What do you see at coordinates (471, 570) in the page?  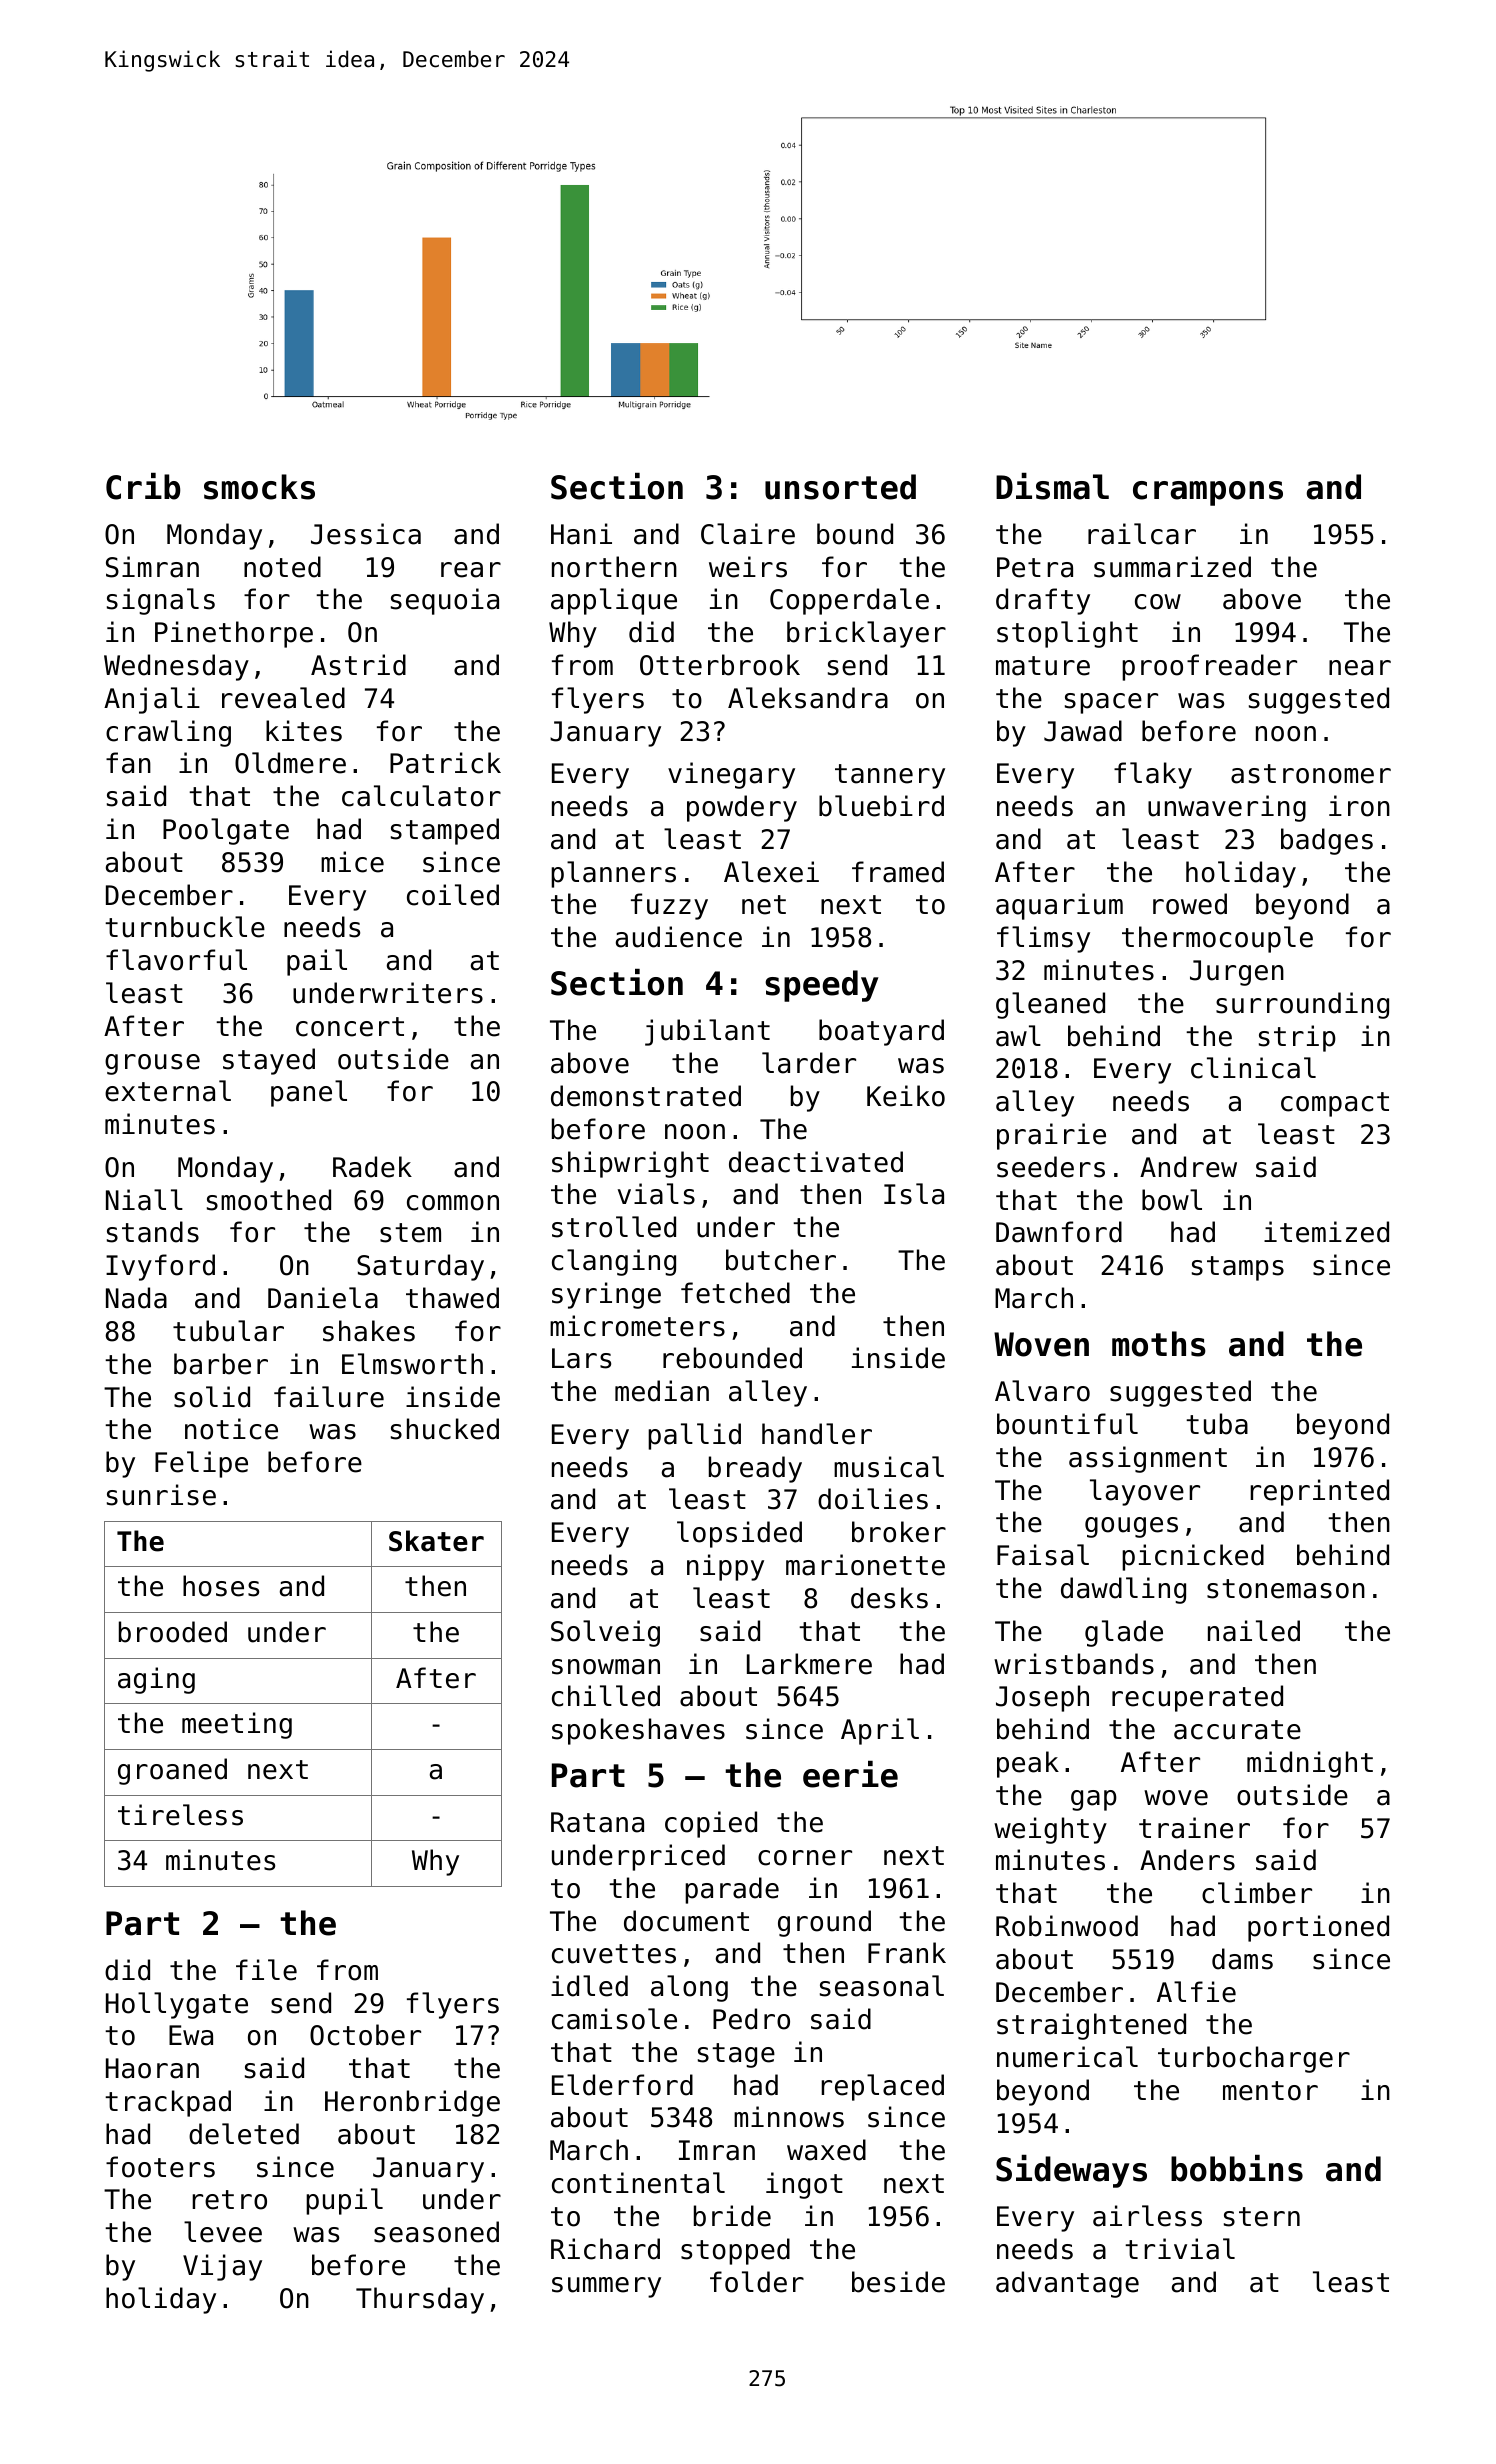 I see `rear` at bounding box center [471, 570].
